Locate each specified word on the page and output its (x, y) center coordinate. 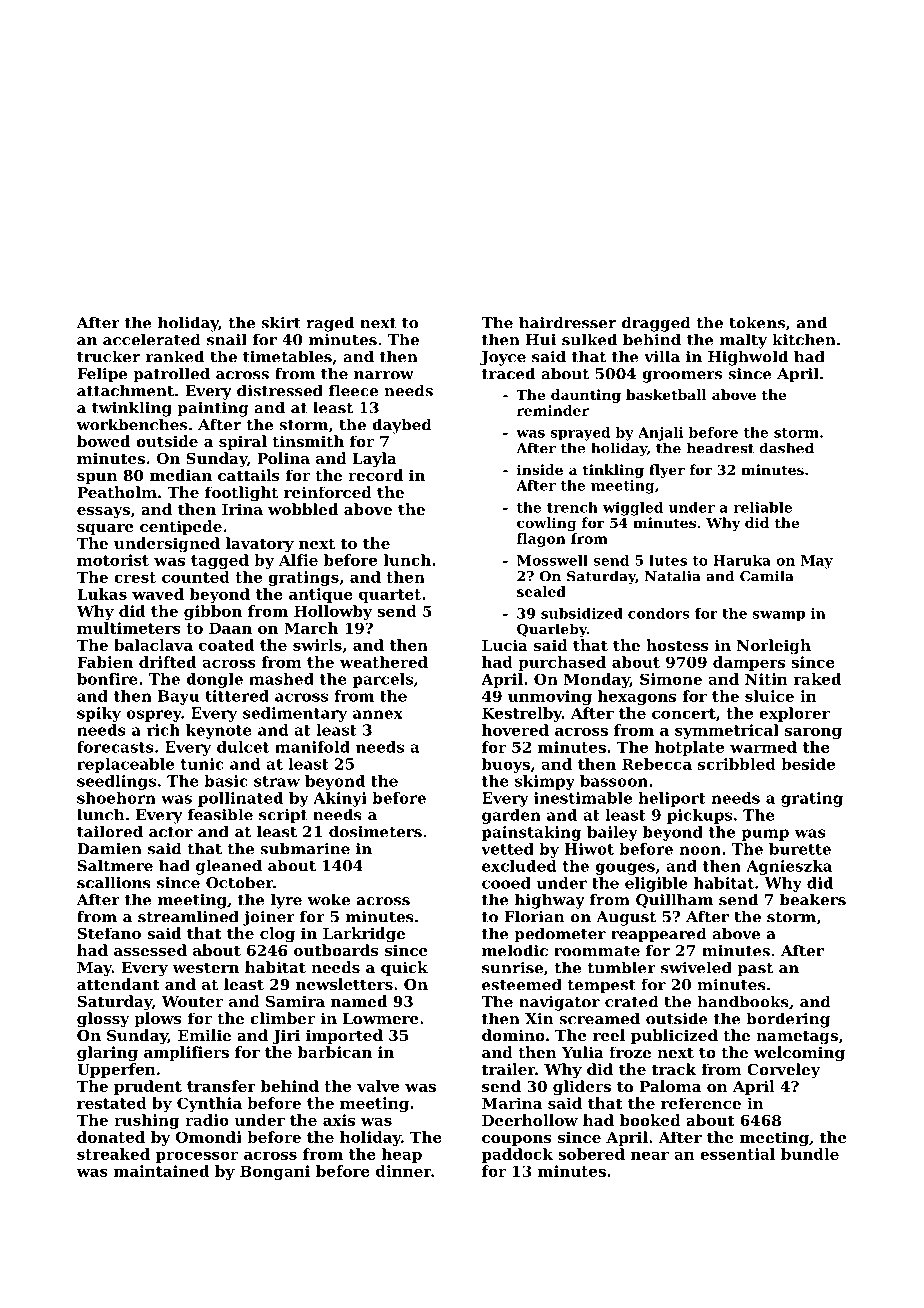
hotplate (689, 748)
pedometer (560, 935)
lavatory (260, 545)
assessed (150, 950)
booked (650, 1120)
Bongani (275, 1172)
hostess (677, 645)
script (283, 816)
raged (330, 324)
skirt (281, 322)
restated (112, 1103)
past (755, 970)
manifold (312, 747)
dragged (656, 324)
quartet (390, 596)
